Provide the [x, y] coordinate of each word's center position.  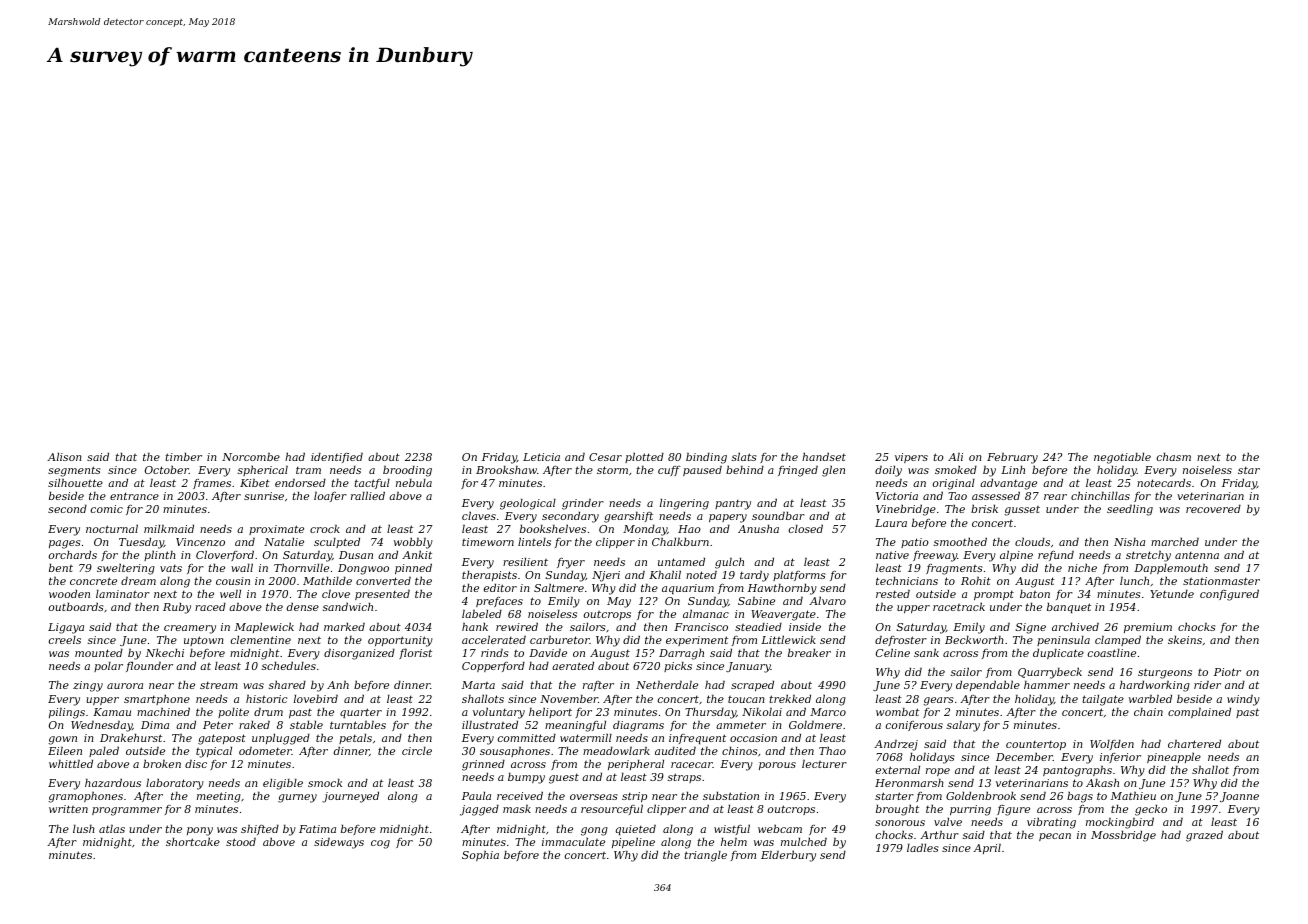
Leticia [541, 457]
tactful [372, 483]
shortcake [193, 841]
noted [701, 574]
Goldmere [815, 724]
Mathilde [327, 580]
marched [1175, 541]
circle [417, 750]
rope [938, 772]
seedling [1130, 510]
